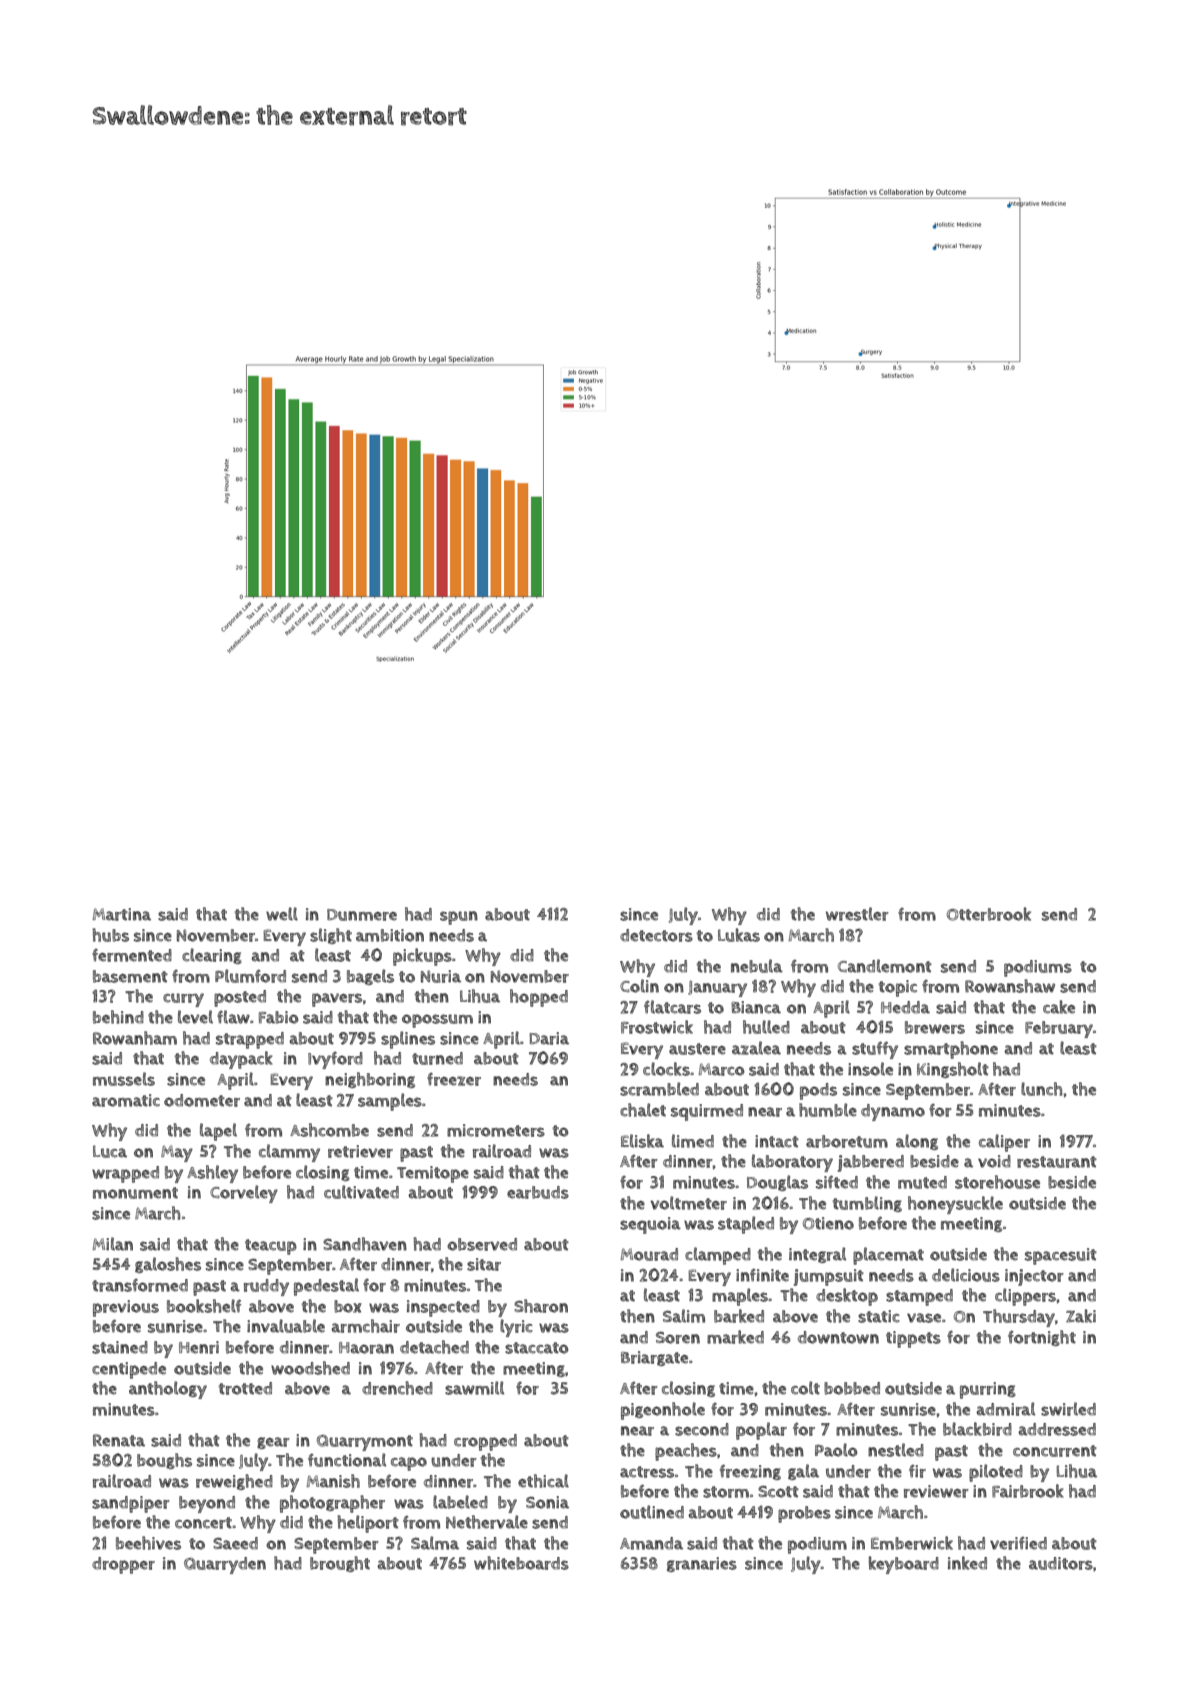  Describe the element at coordinates (649, 1254) in the page. I see `Mourad` at that location.
